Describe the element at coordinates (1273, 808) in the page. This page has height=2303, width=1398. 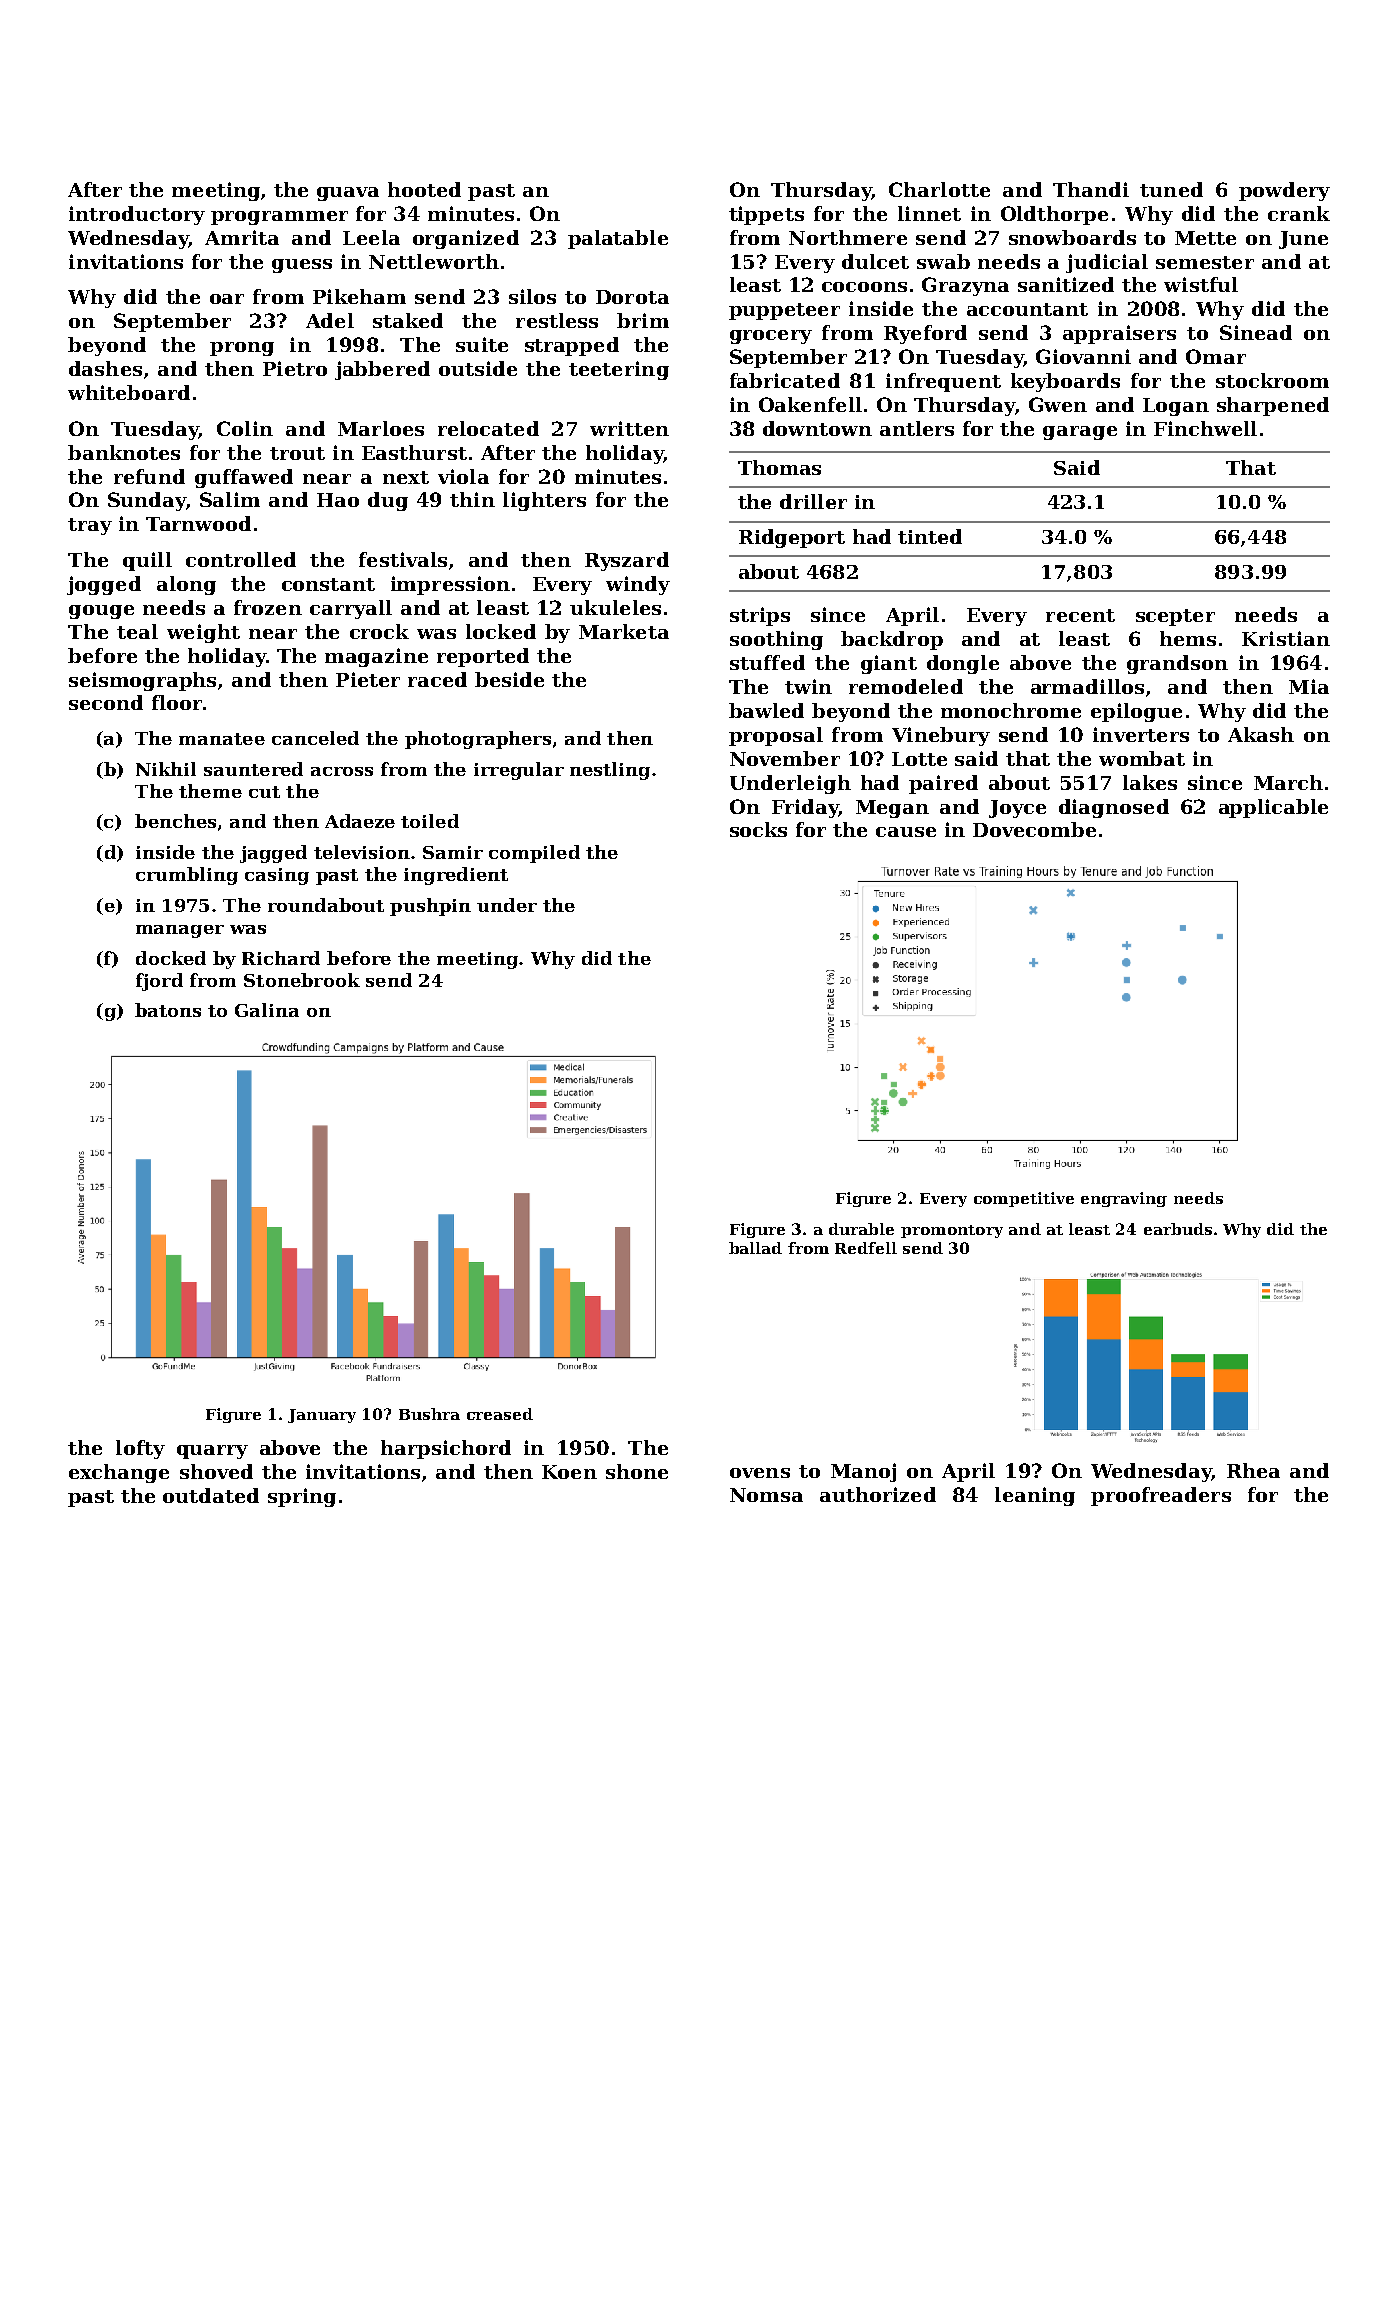
I see `applicable` at that location.
